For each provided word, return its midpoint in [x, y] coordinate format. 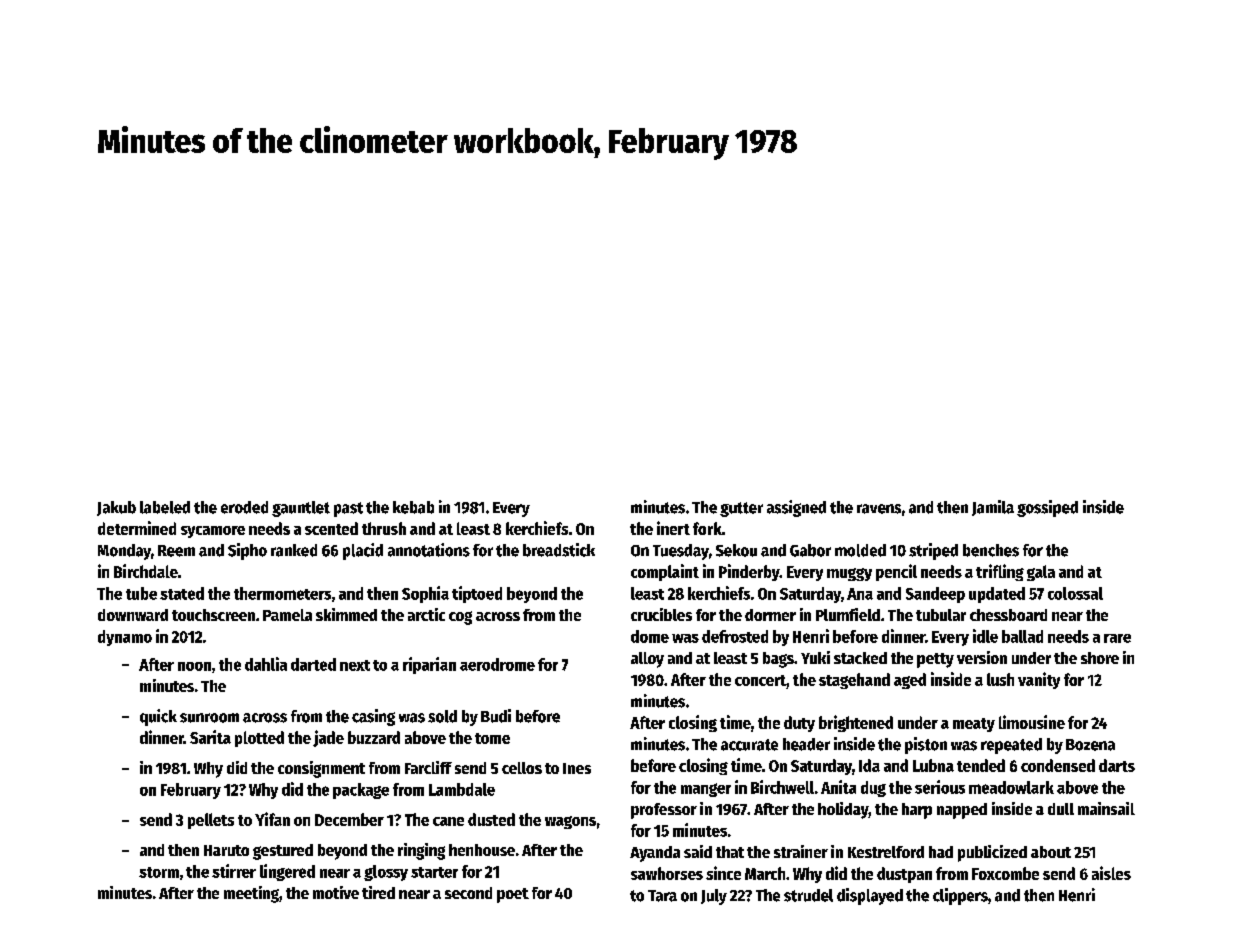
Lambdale [462, 789]
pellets [211, 821]
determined [137, 528]
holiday [843, 810]
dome [650, 636]
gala [1041, 573]
